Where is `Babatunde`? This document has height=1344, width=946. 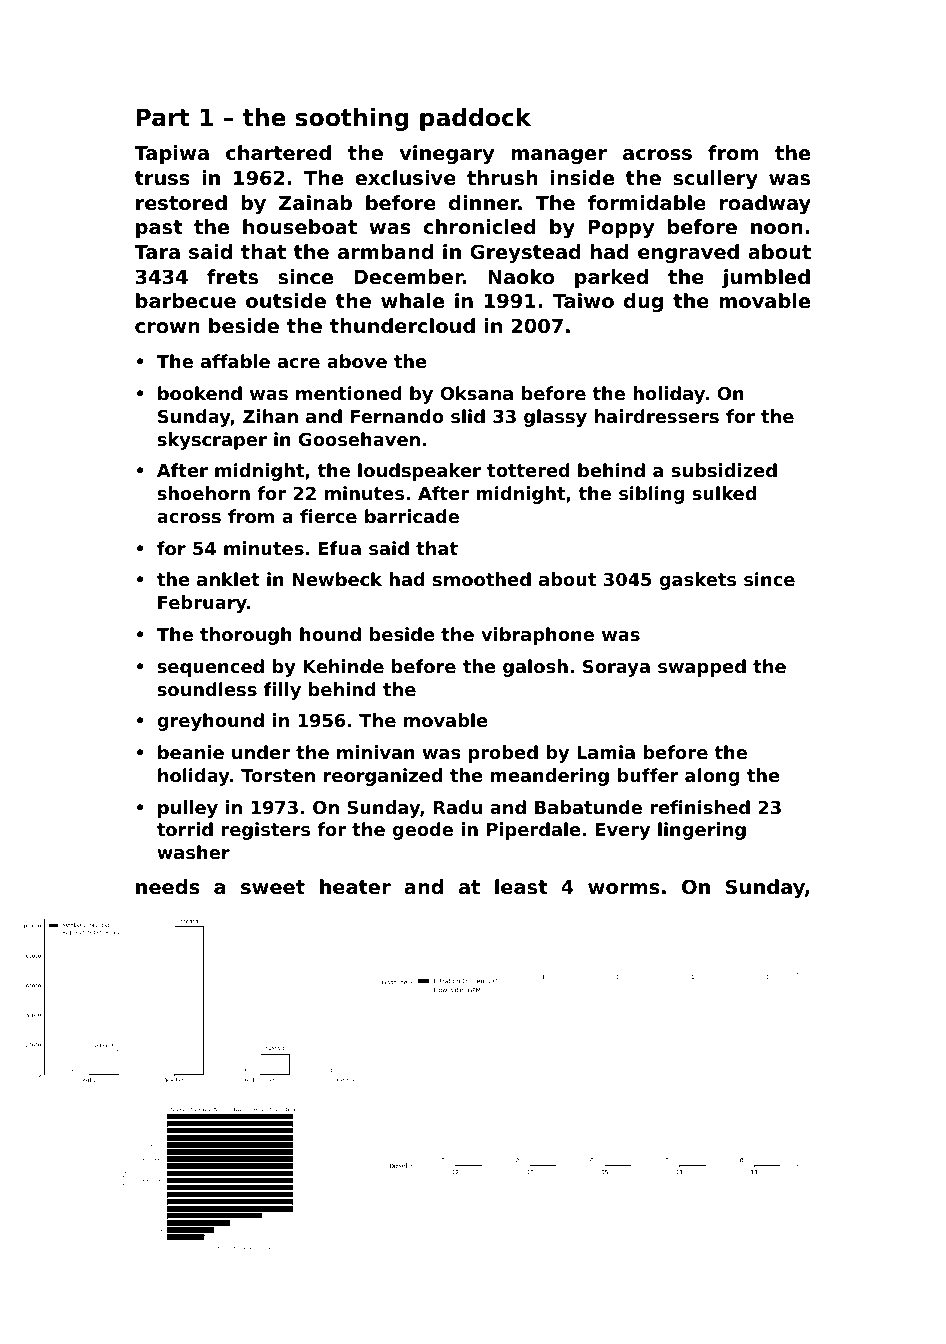 Babatunde is located at coordinates (588, 807).
